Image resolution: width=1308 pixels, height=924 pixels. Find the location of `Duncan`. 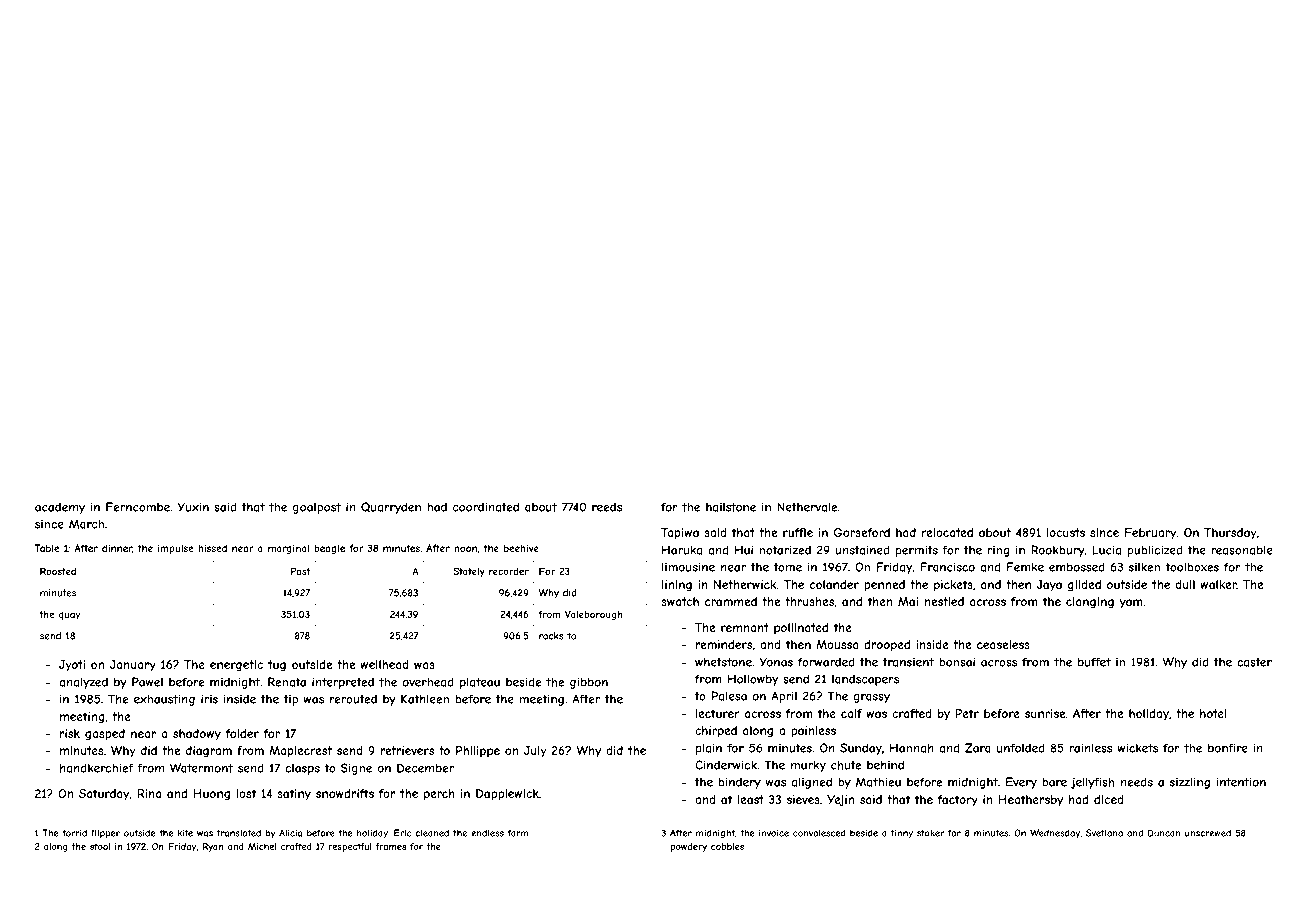

Duncan is located at coordinates (1164, 833).
